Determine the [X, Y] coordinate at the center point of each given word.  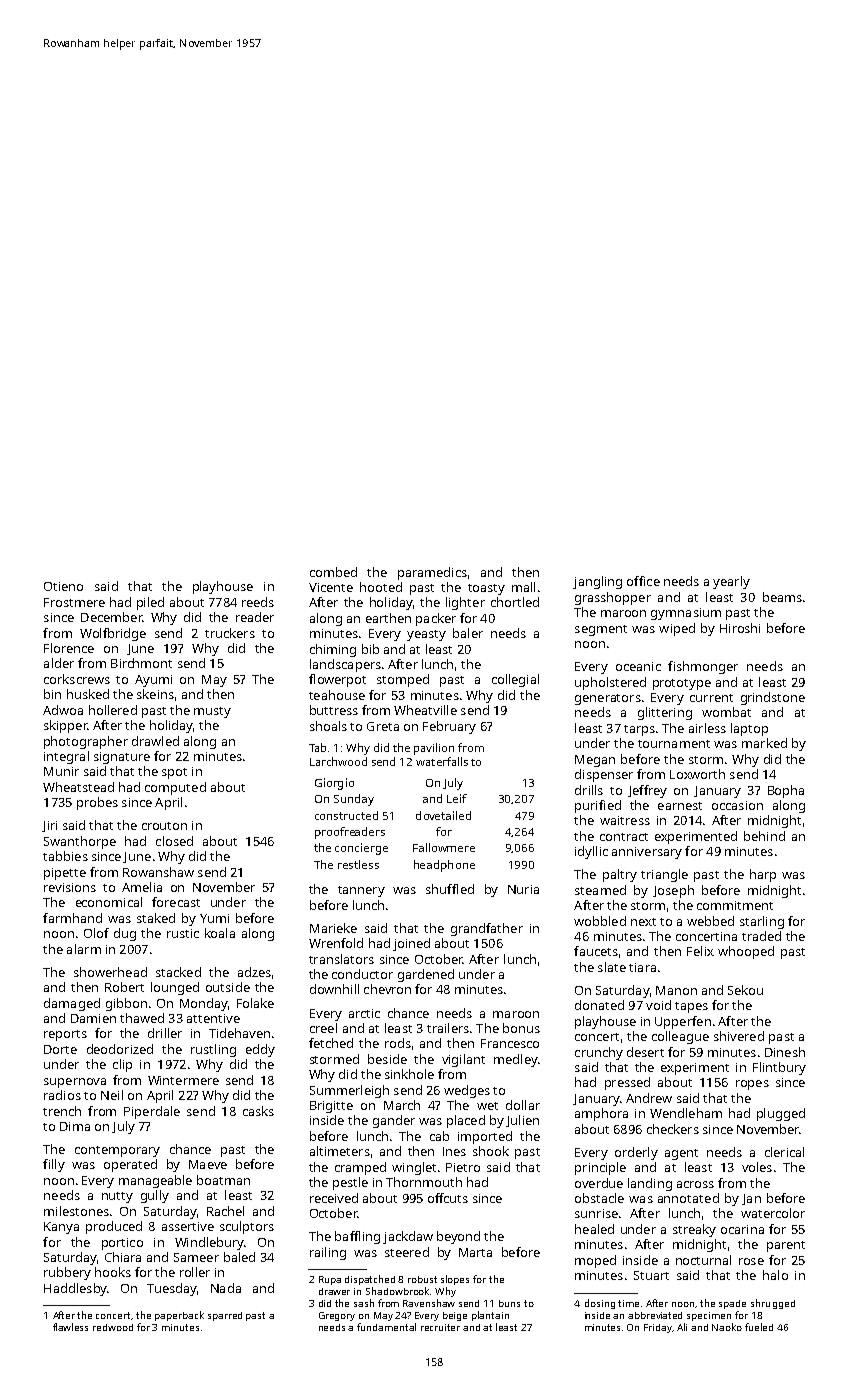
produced [114, 1227]
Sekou [745, 990]
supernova [75, 1083]
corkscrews [77, 679]
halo [775, 1275]
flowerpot [337, 680]
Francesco [510, 1043]
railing [328, 1253]
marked [764, 743]
